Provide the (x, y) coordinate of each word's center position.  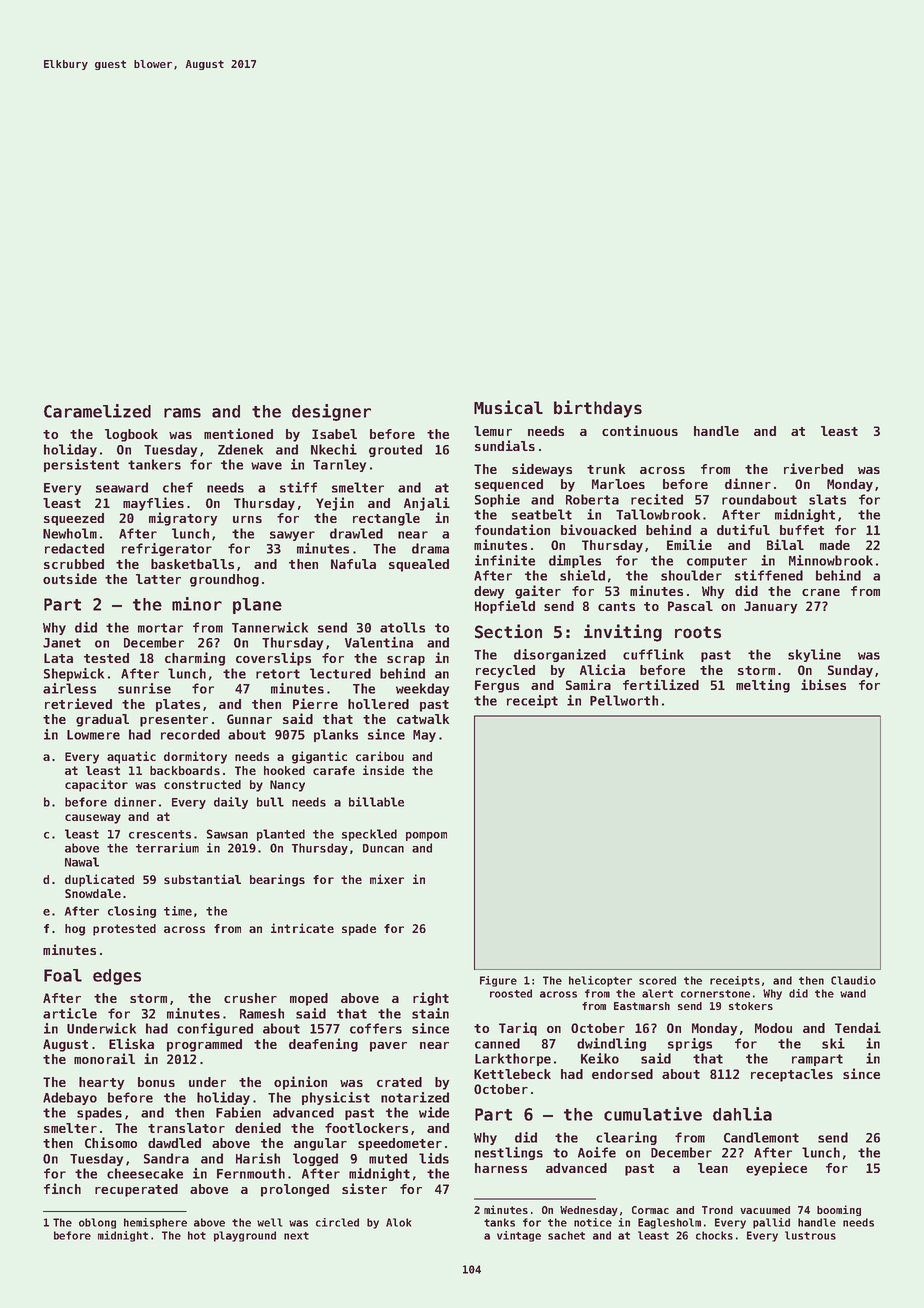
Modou (773, 1028)
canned (497, 1043)
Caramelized (97, 411)
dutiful (743, 529)
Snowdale (93, 893)
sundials (505, 445)
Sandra (166, 1158)
